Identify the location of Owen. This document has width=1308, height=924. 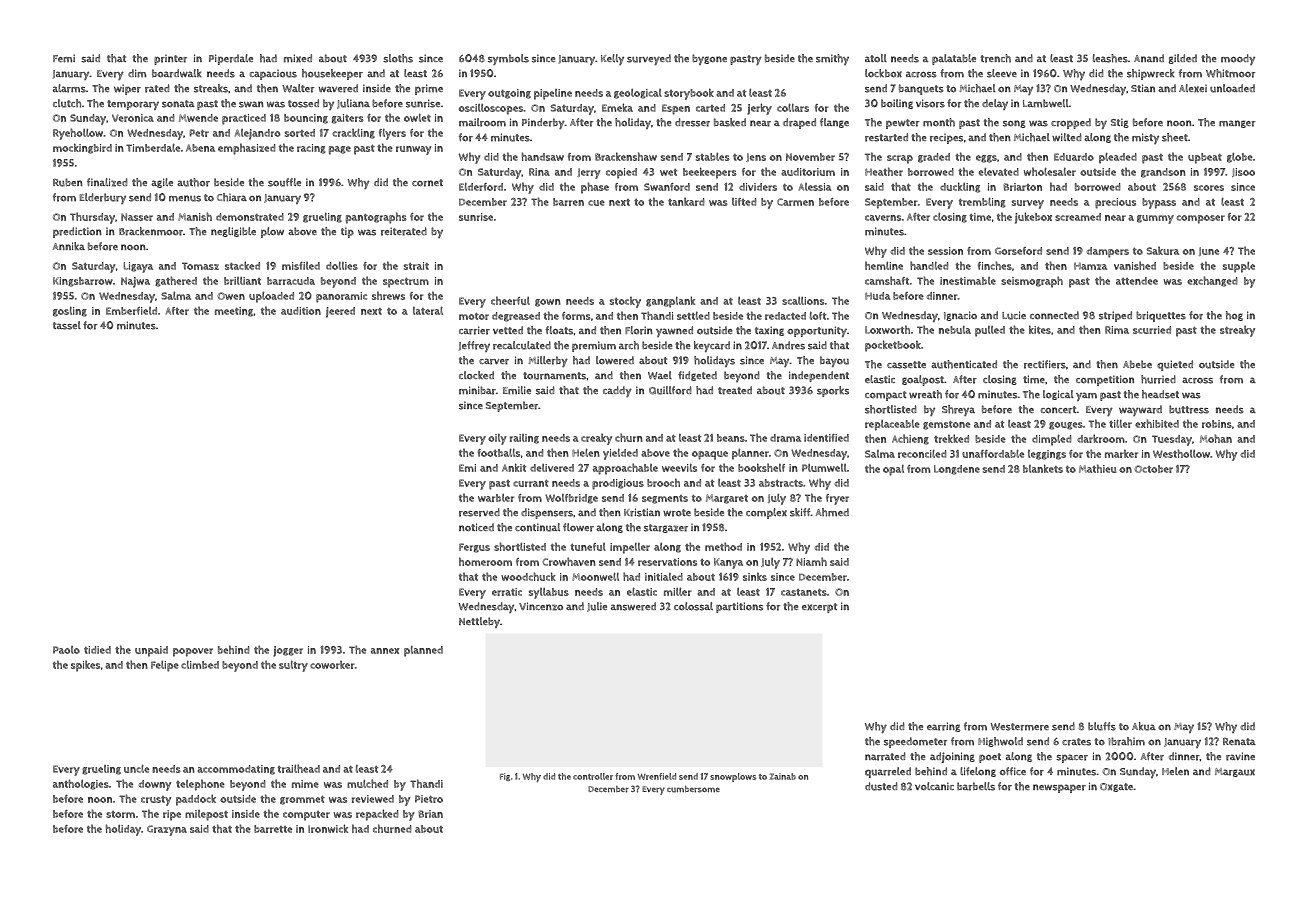
(231, 296).
